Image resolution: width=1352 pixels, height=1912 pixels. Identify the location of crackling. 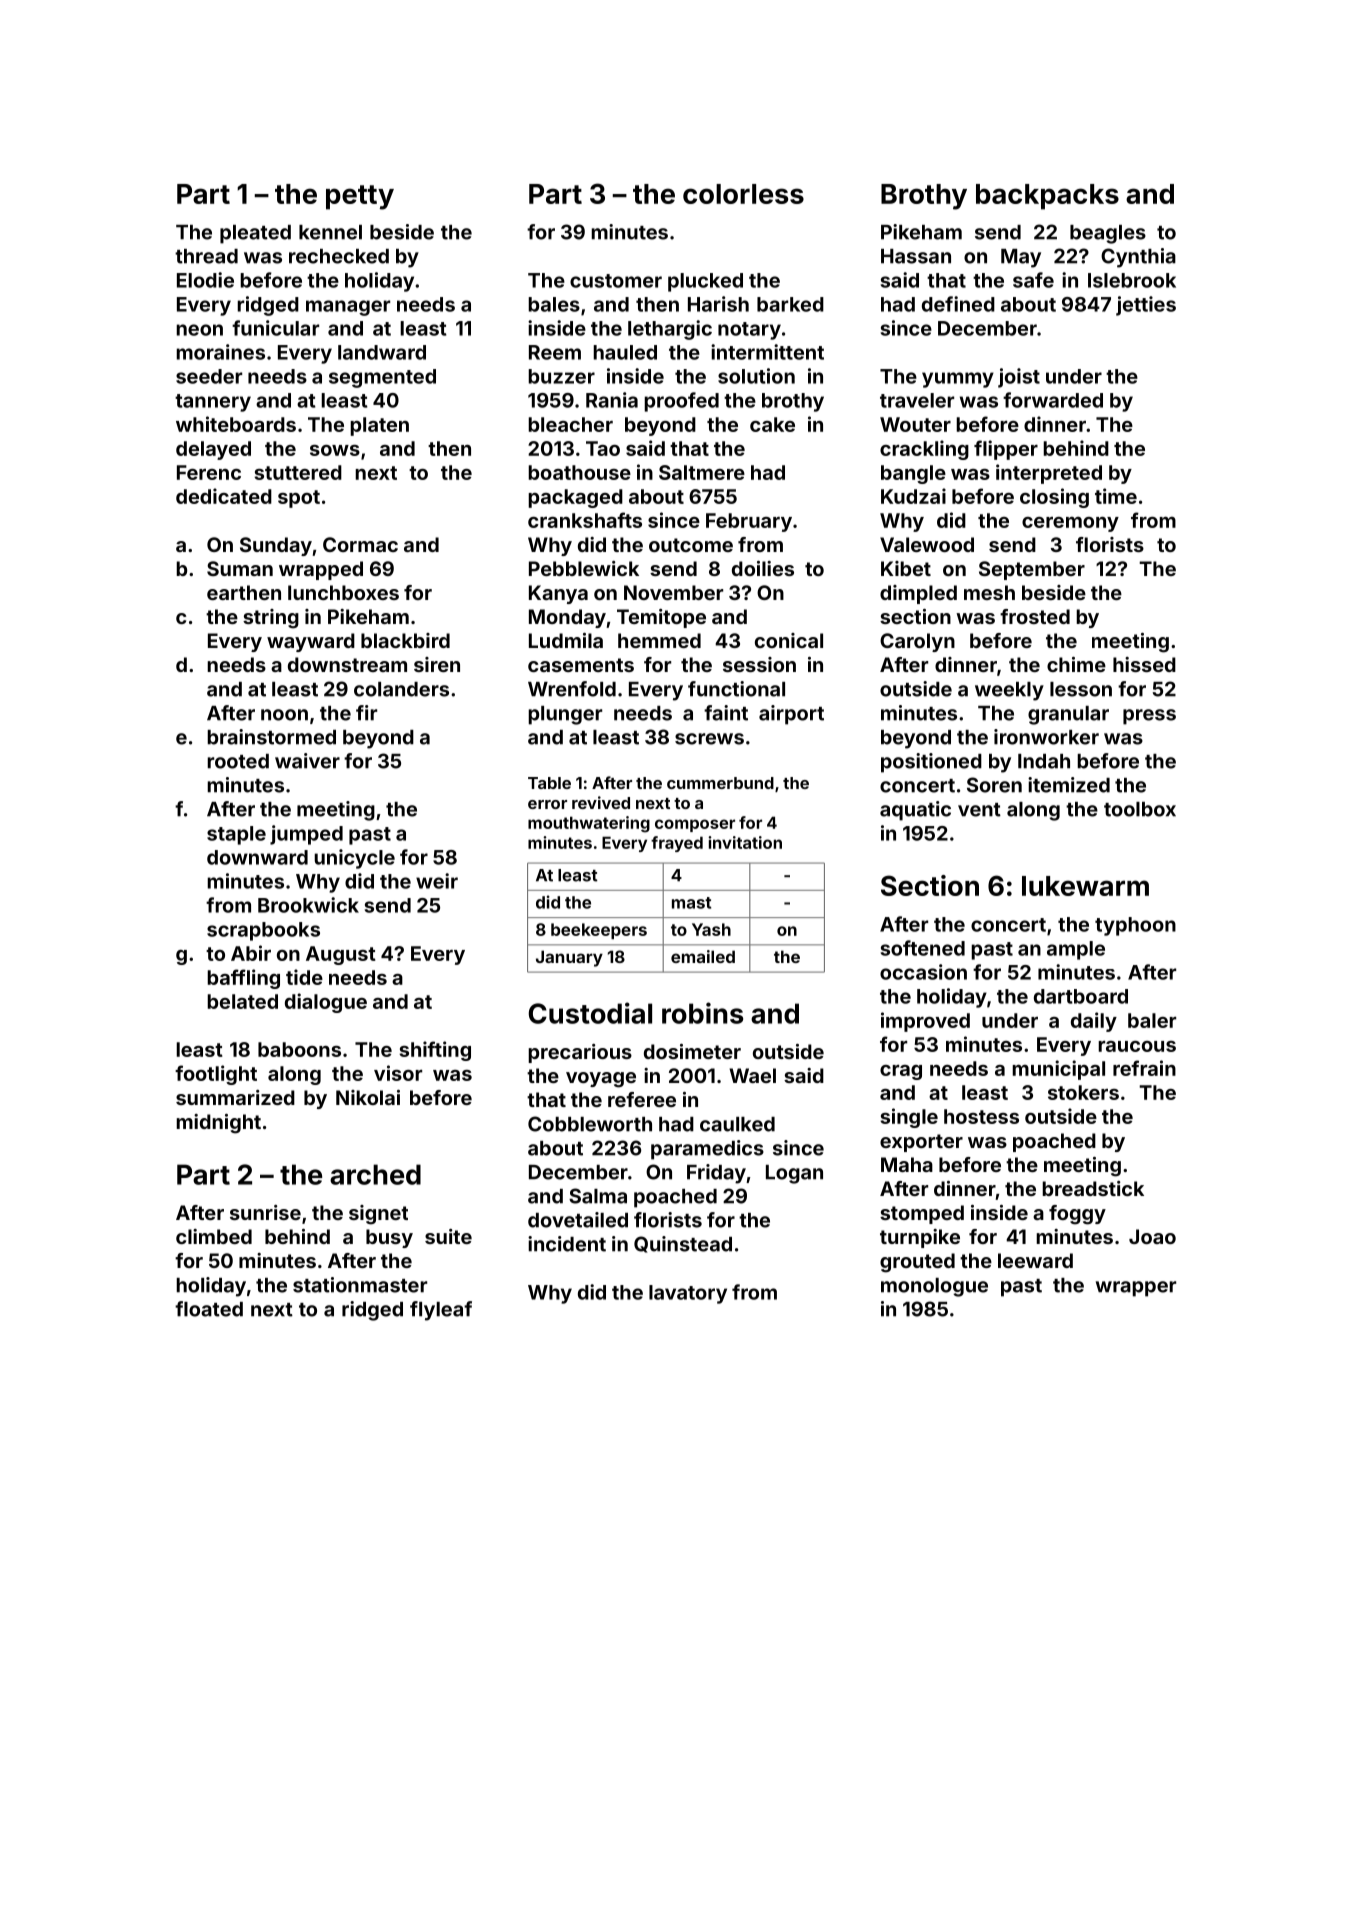
(924, 450).
